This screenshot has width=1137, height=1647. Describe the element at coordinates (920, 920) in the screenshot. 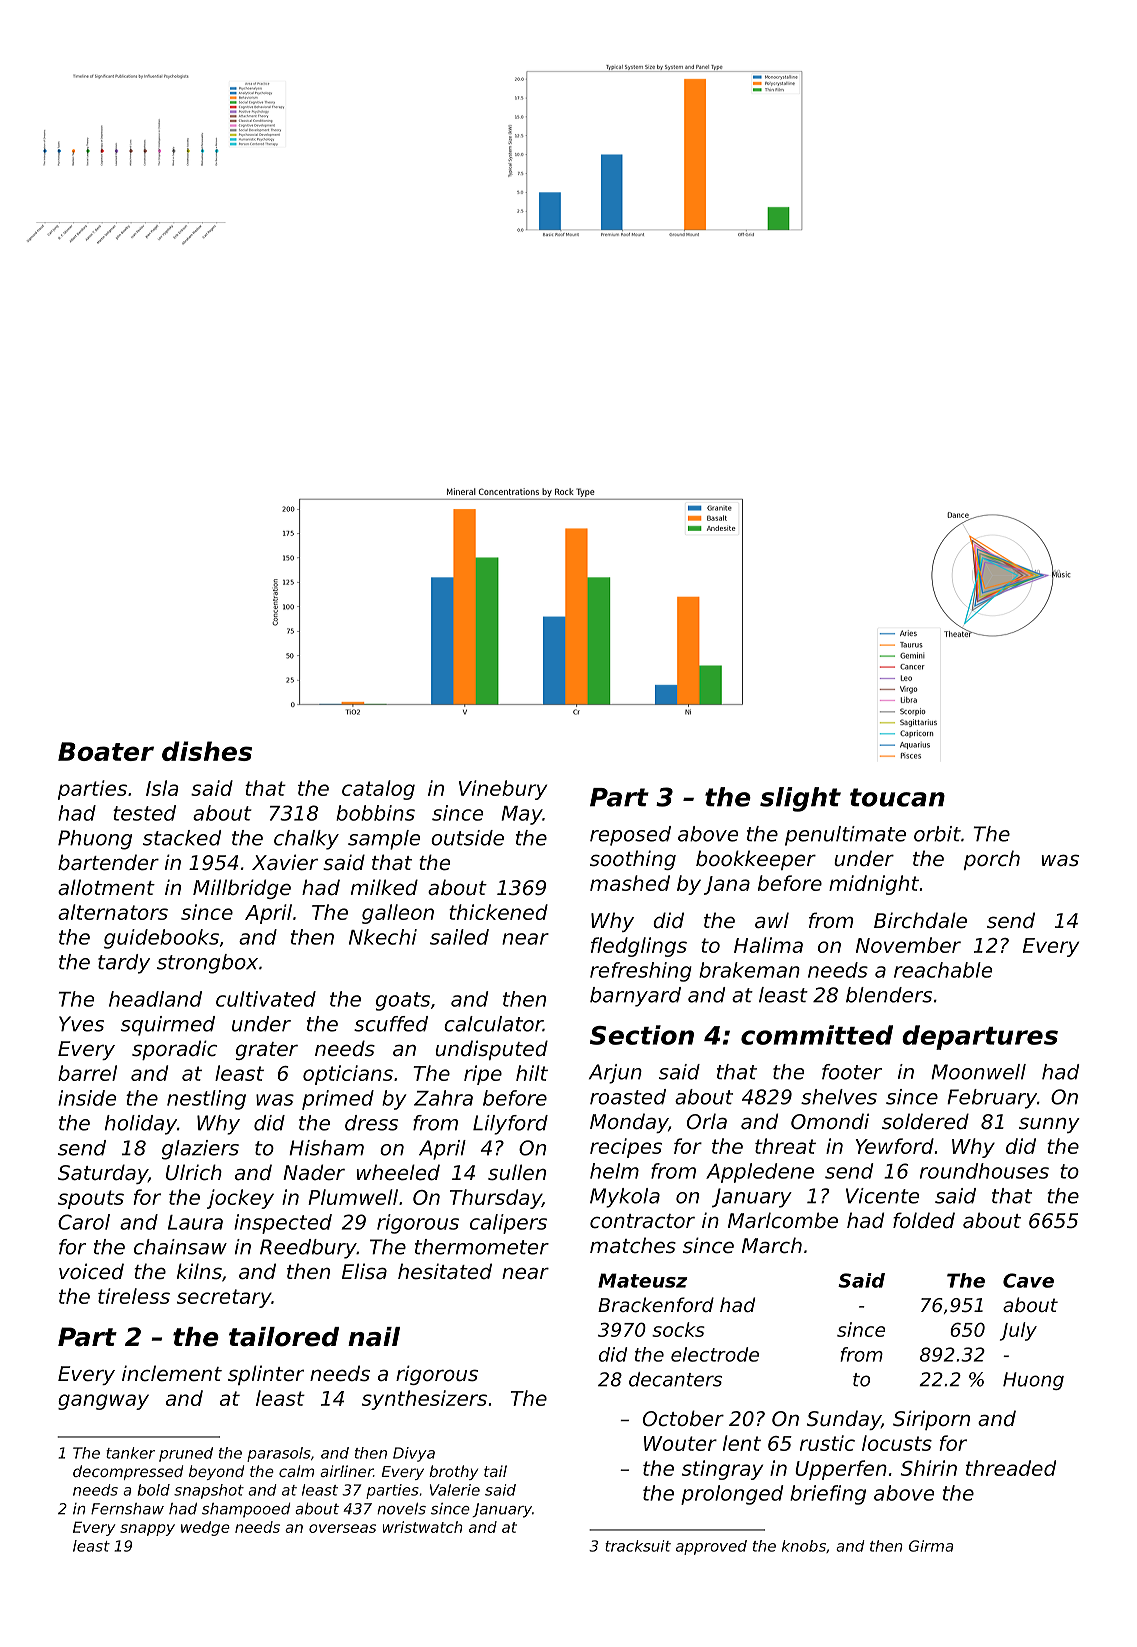

I see `Birchdale` at that location.
